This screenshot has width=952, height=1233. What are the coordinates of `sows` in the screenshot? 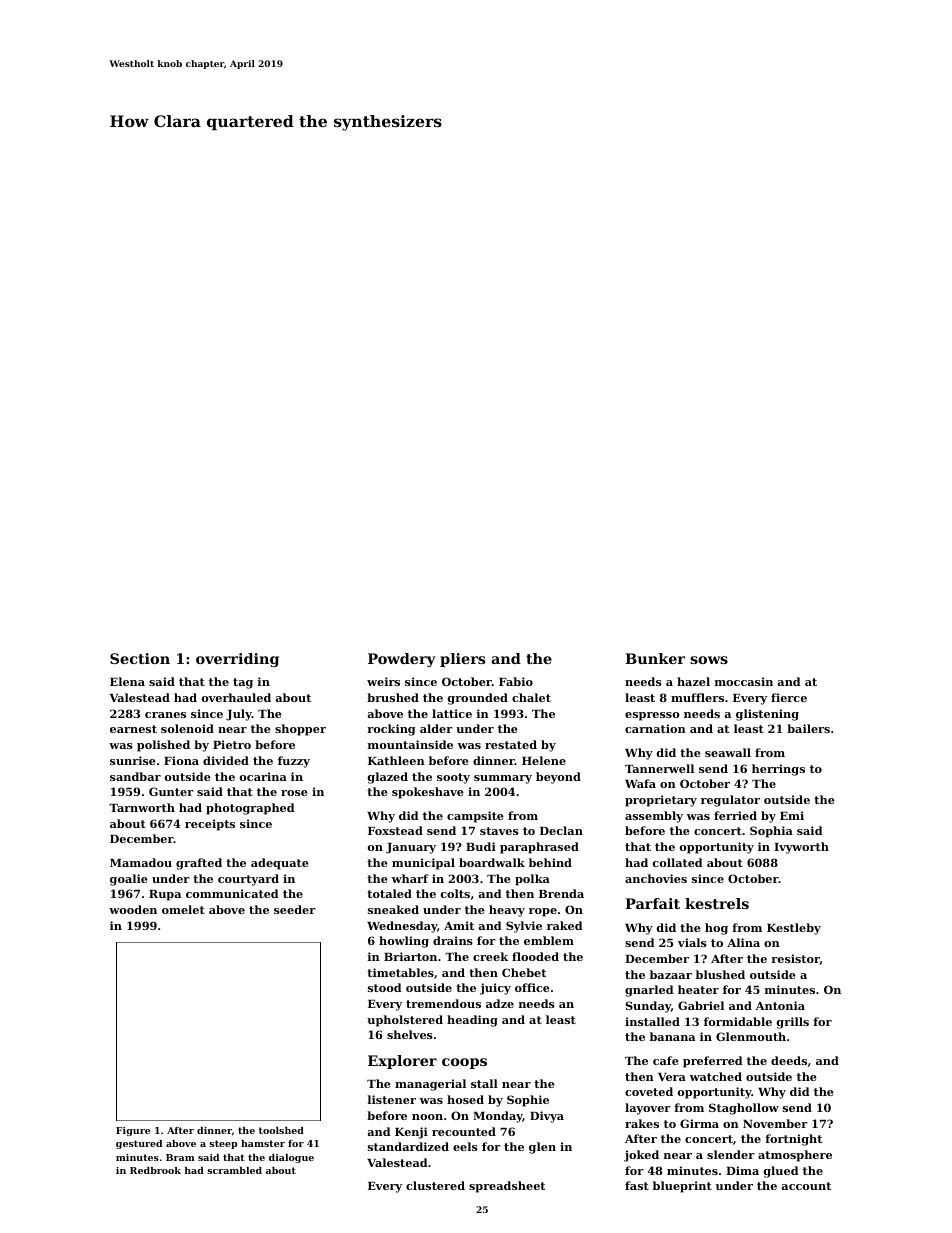 It's located at (709, 660).
